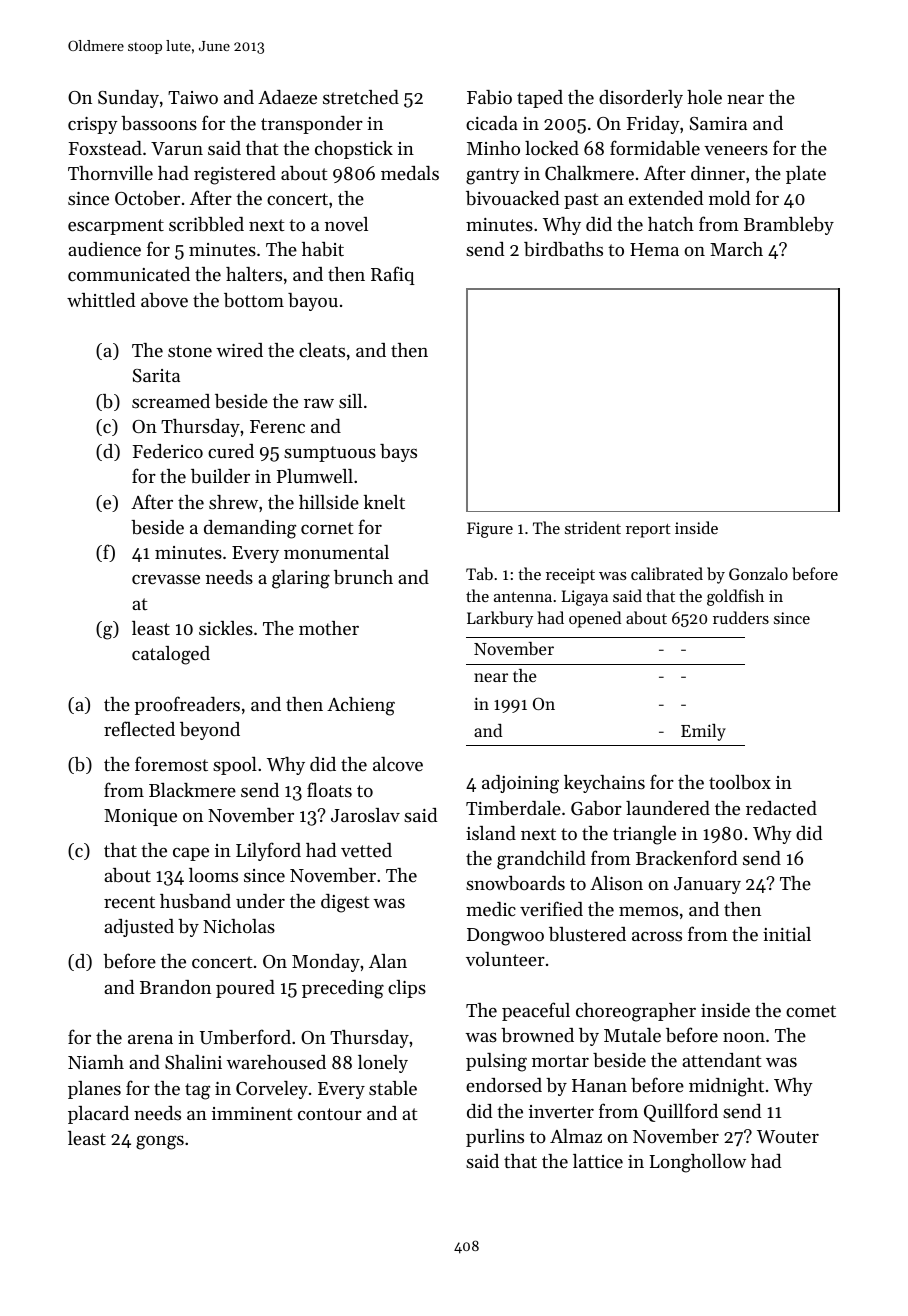  What do you see at coordinates (500, 619) in the page?
I see `Larkbury` at bounding box center [500, 619].
